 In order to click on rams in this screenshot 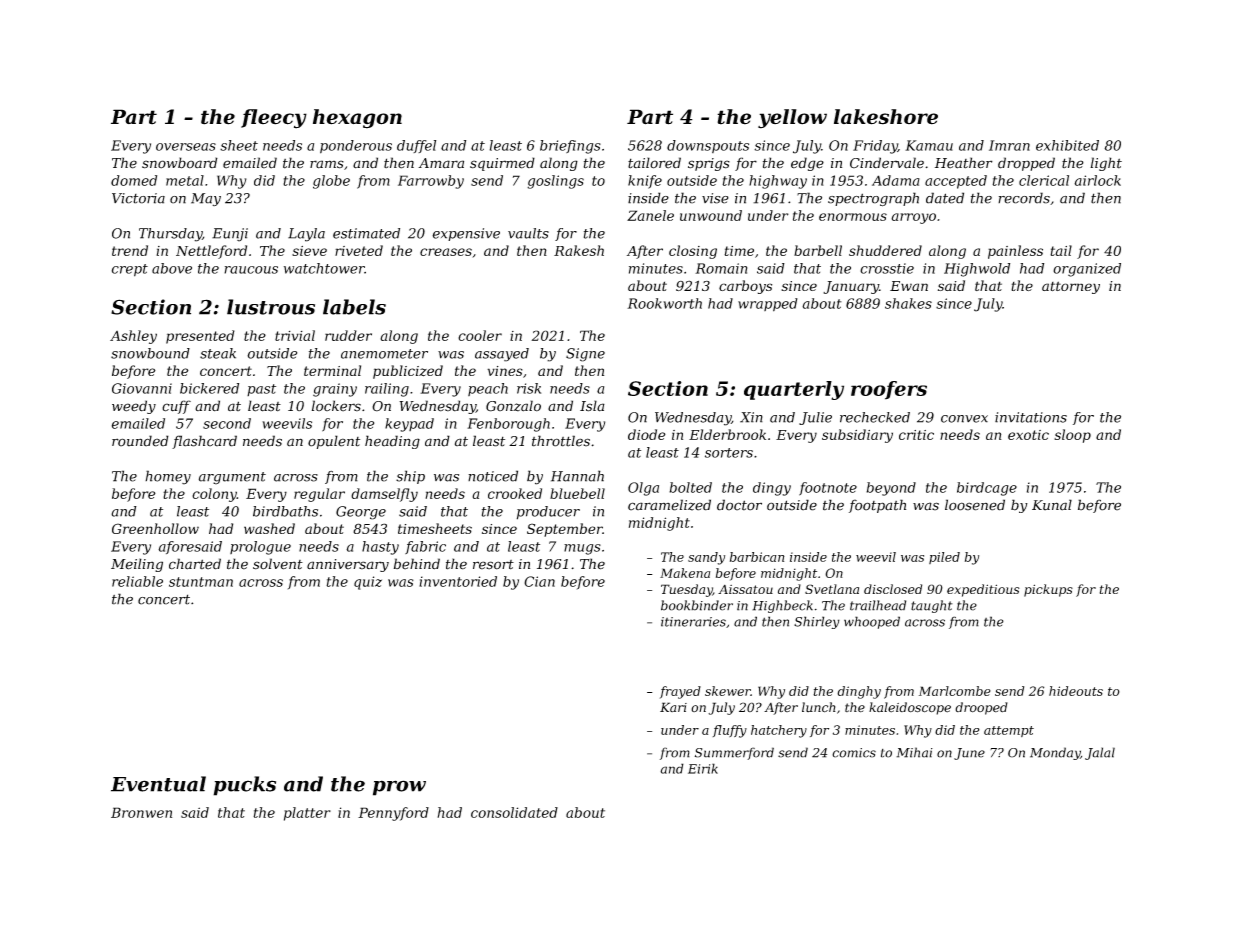, I will do `click(327, 164)`.
